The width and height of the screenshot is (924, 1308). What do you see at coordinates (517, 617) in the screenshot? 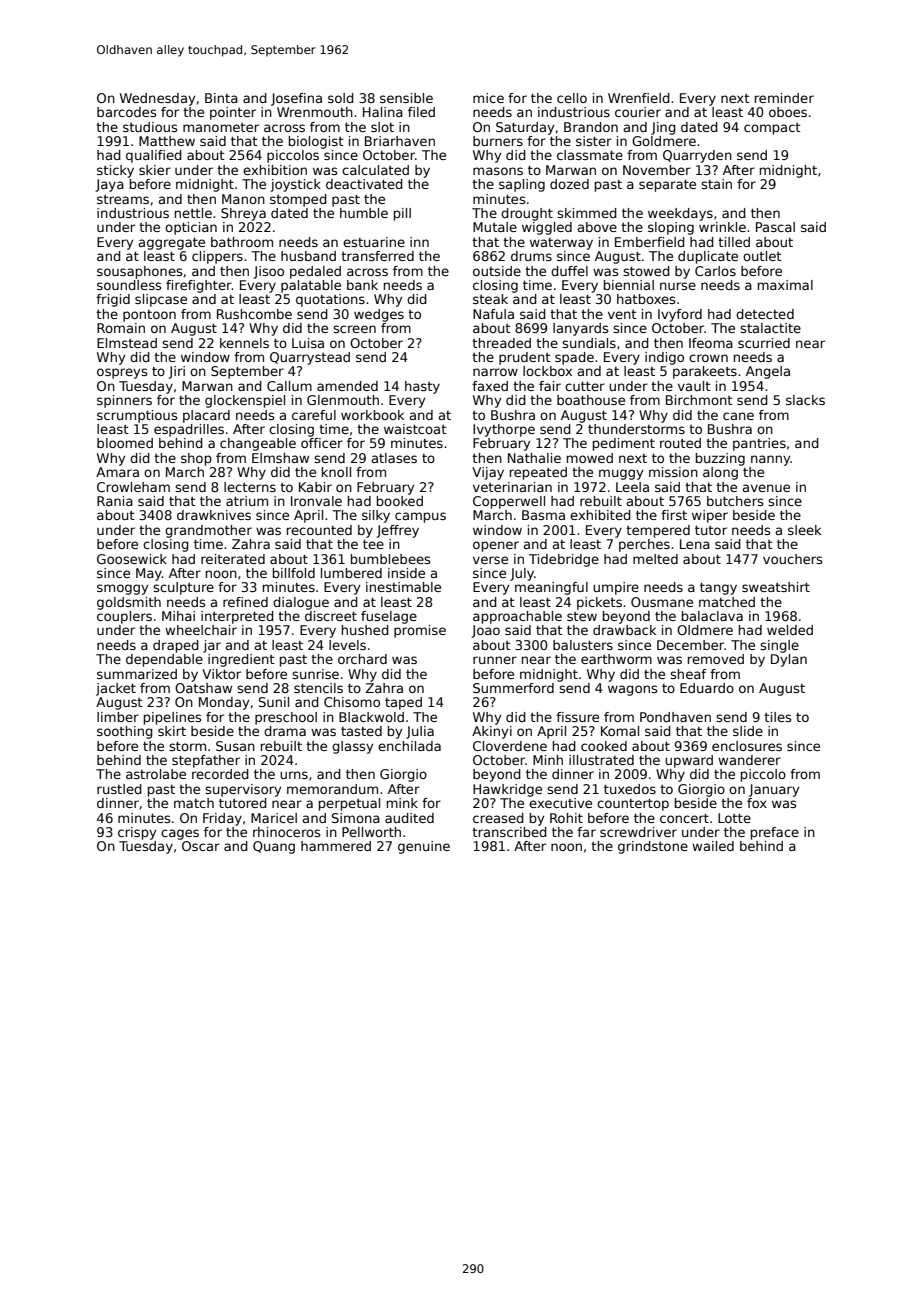
I see `approachable` at bounding box center [517, 617].
